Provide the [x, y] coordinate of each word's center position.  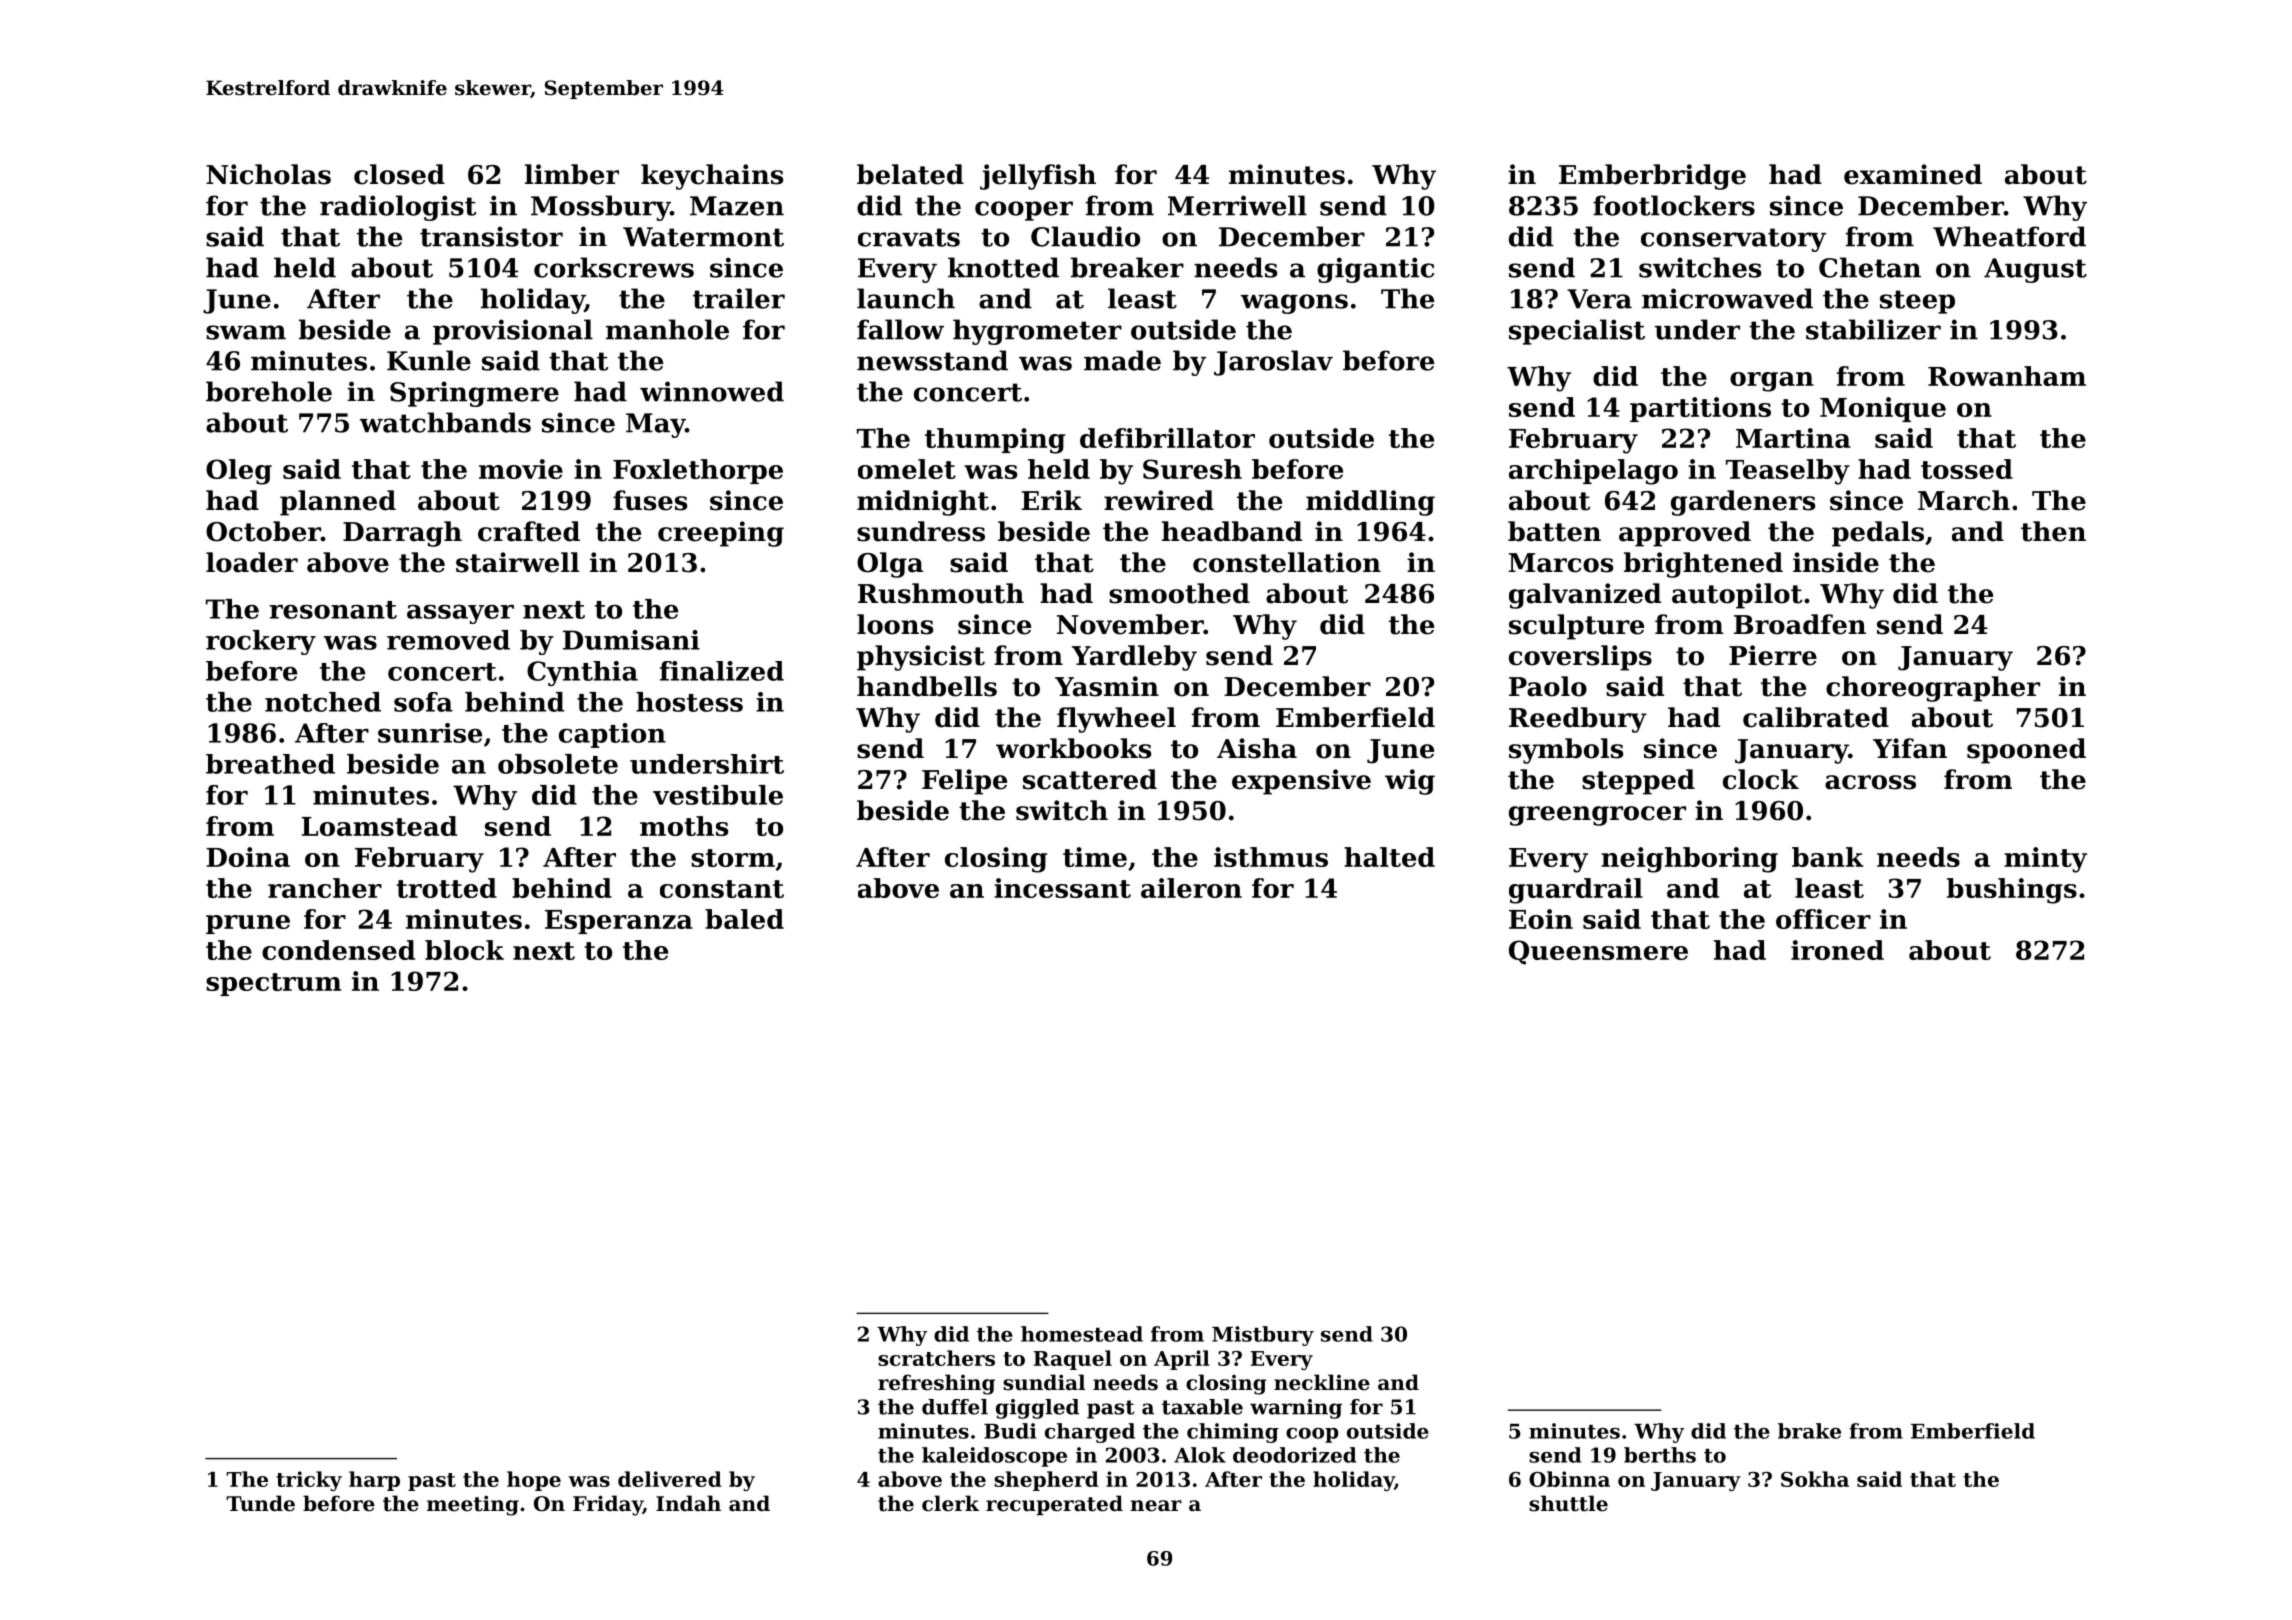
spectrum [273, 984]
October [263, 531]
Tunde [260, 1503]
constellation [1287, 562]
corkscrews [614, 267]
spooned [2026, 751]
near [1156, 1506]
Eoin [1541, 919]
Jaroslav [1273, 363]
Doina [248, 857]
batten [1554, 531]
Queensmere [1598, 952]
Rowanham [2007, 376]
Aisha [1257, 748]
